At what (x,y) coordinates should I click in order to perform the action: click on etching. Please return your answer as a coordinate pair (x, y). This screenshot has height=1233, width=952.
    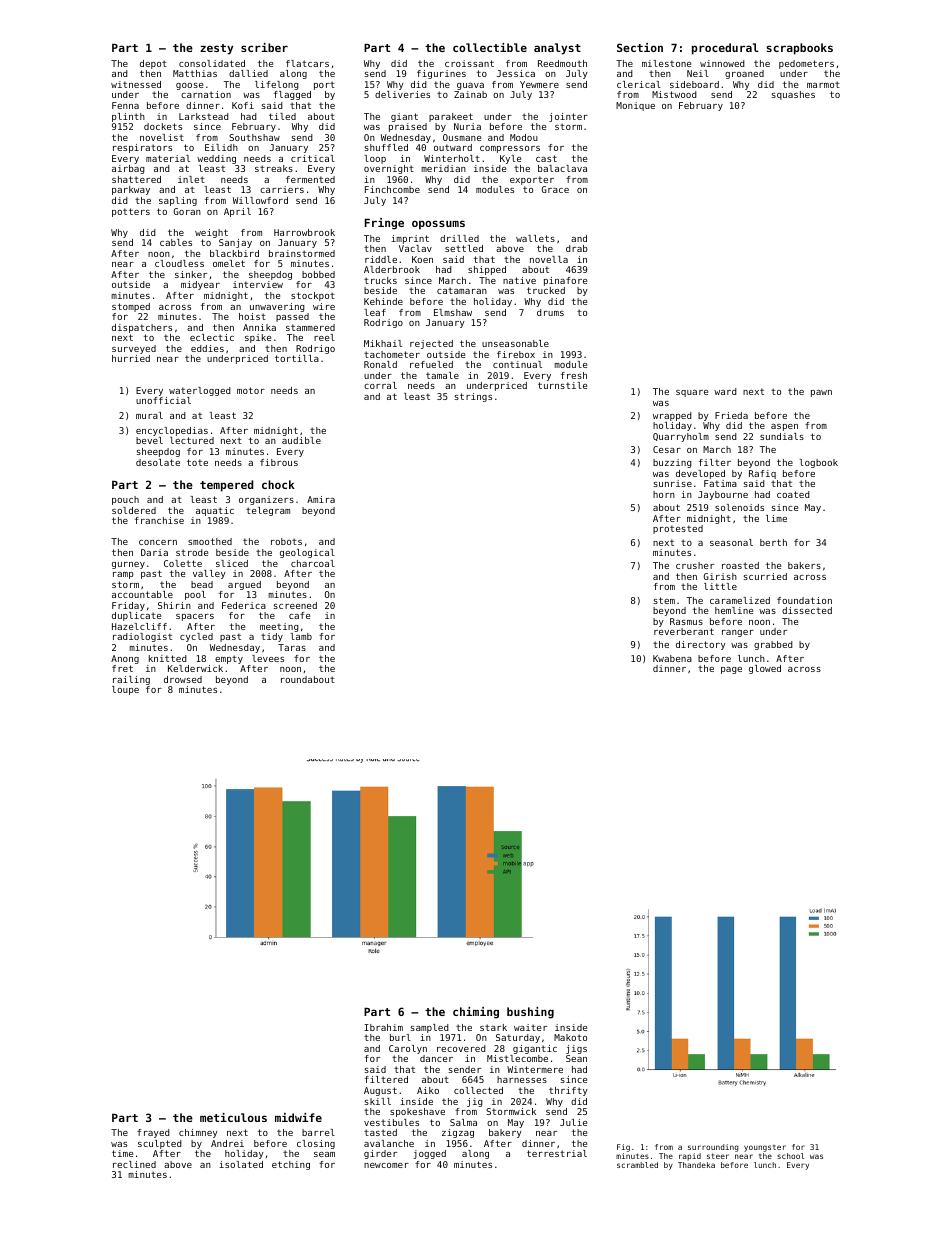
    Looking at the image, I should click on (291, 1165).
